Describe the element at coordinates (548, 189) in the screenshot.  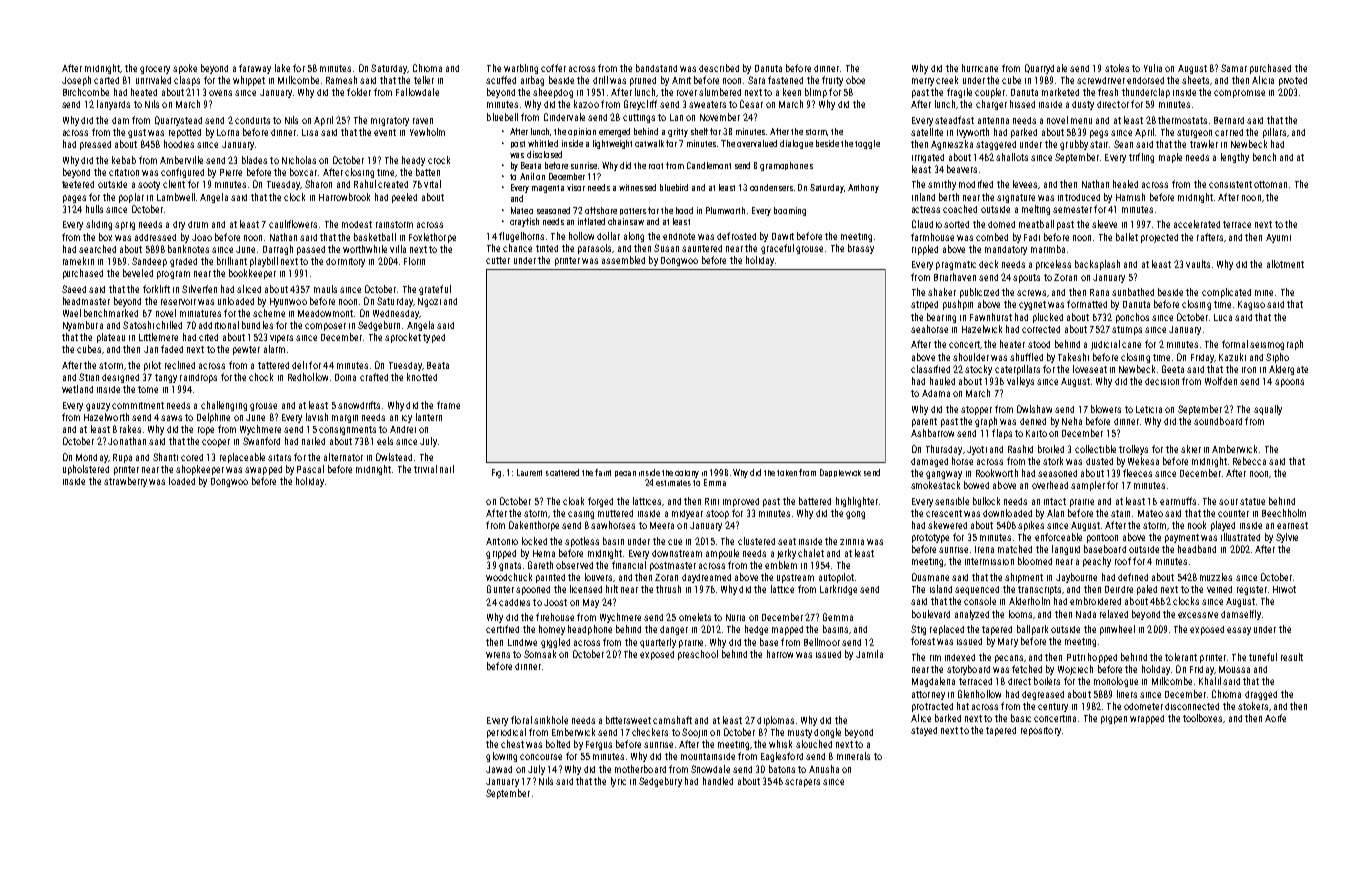
I see `magenta` at that location.
